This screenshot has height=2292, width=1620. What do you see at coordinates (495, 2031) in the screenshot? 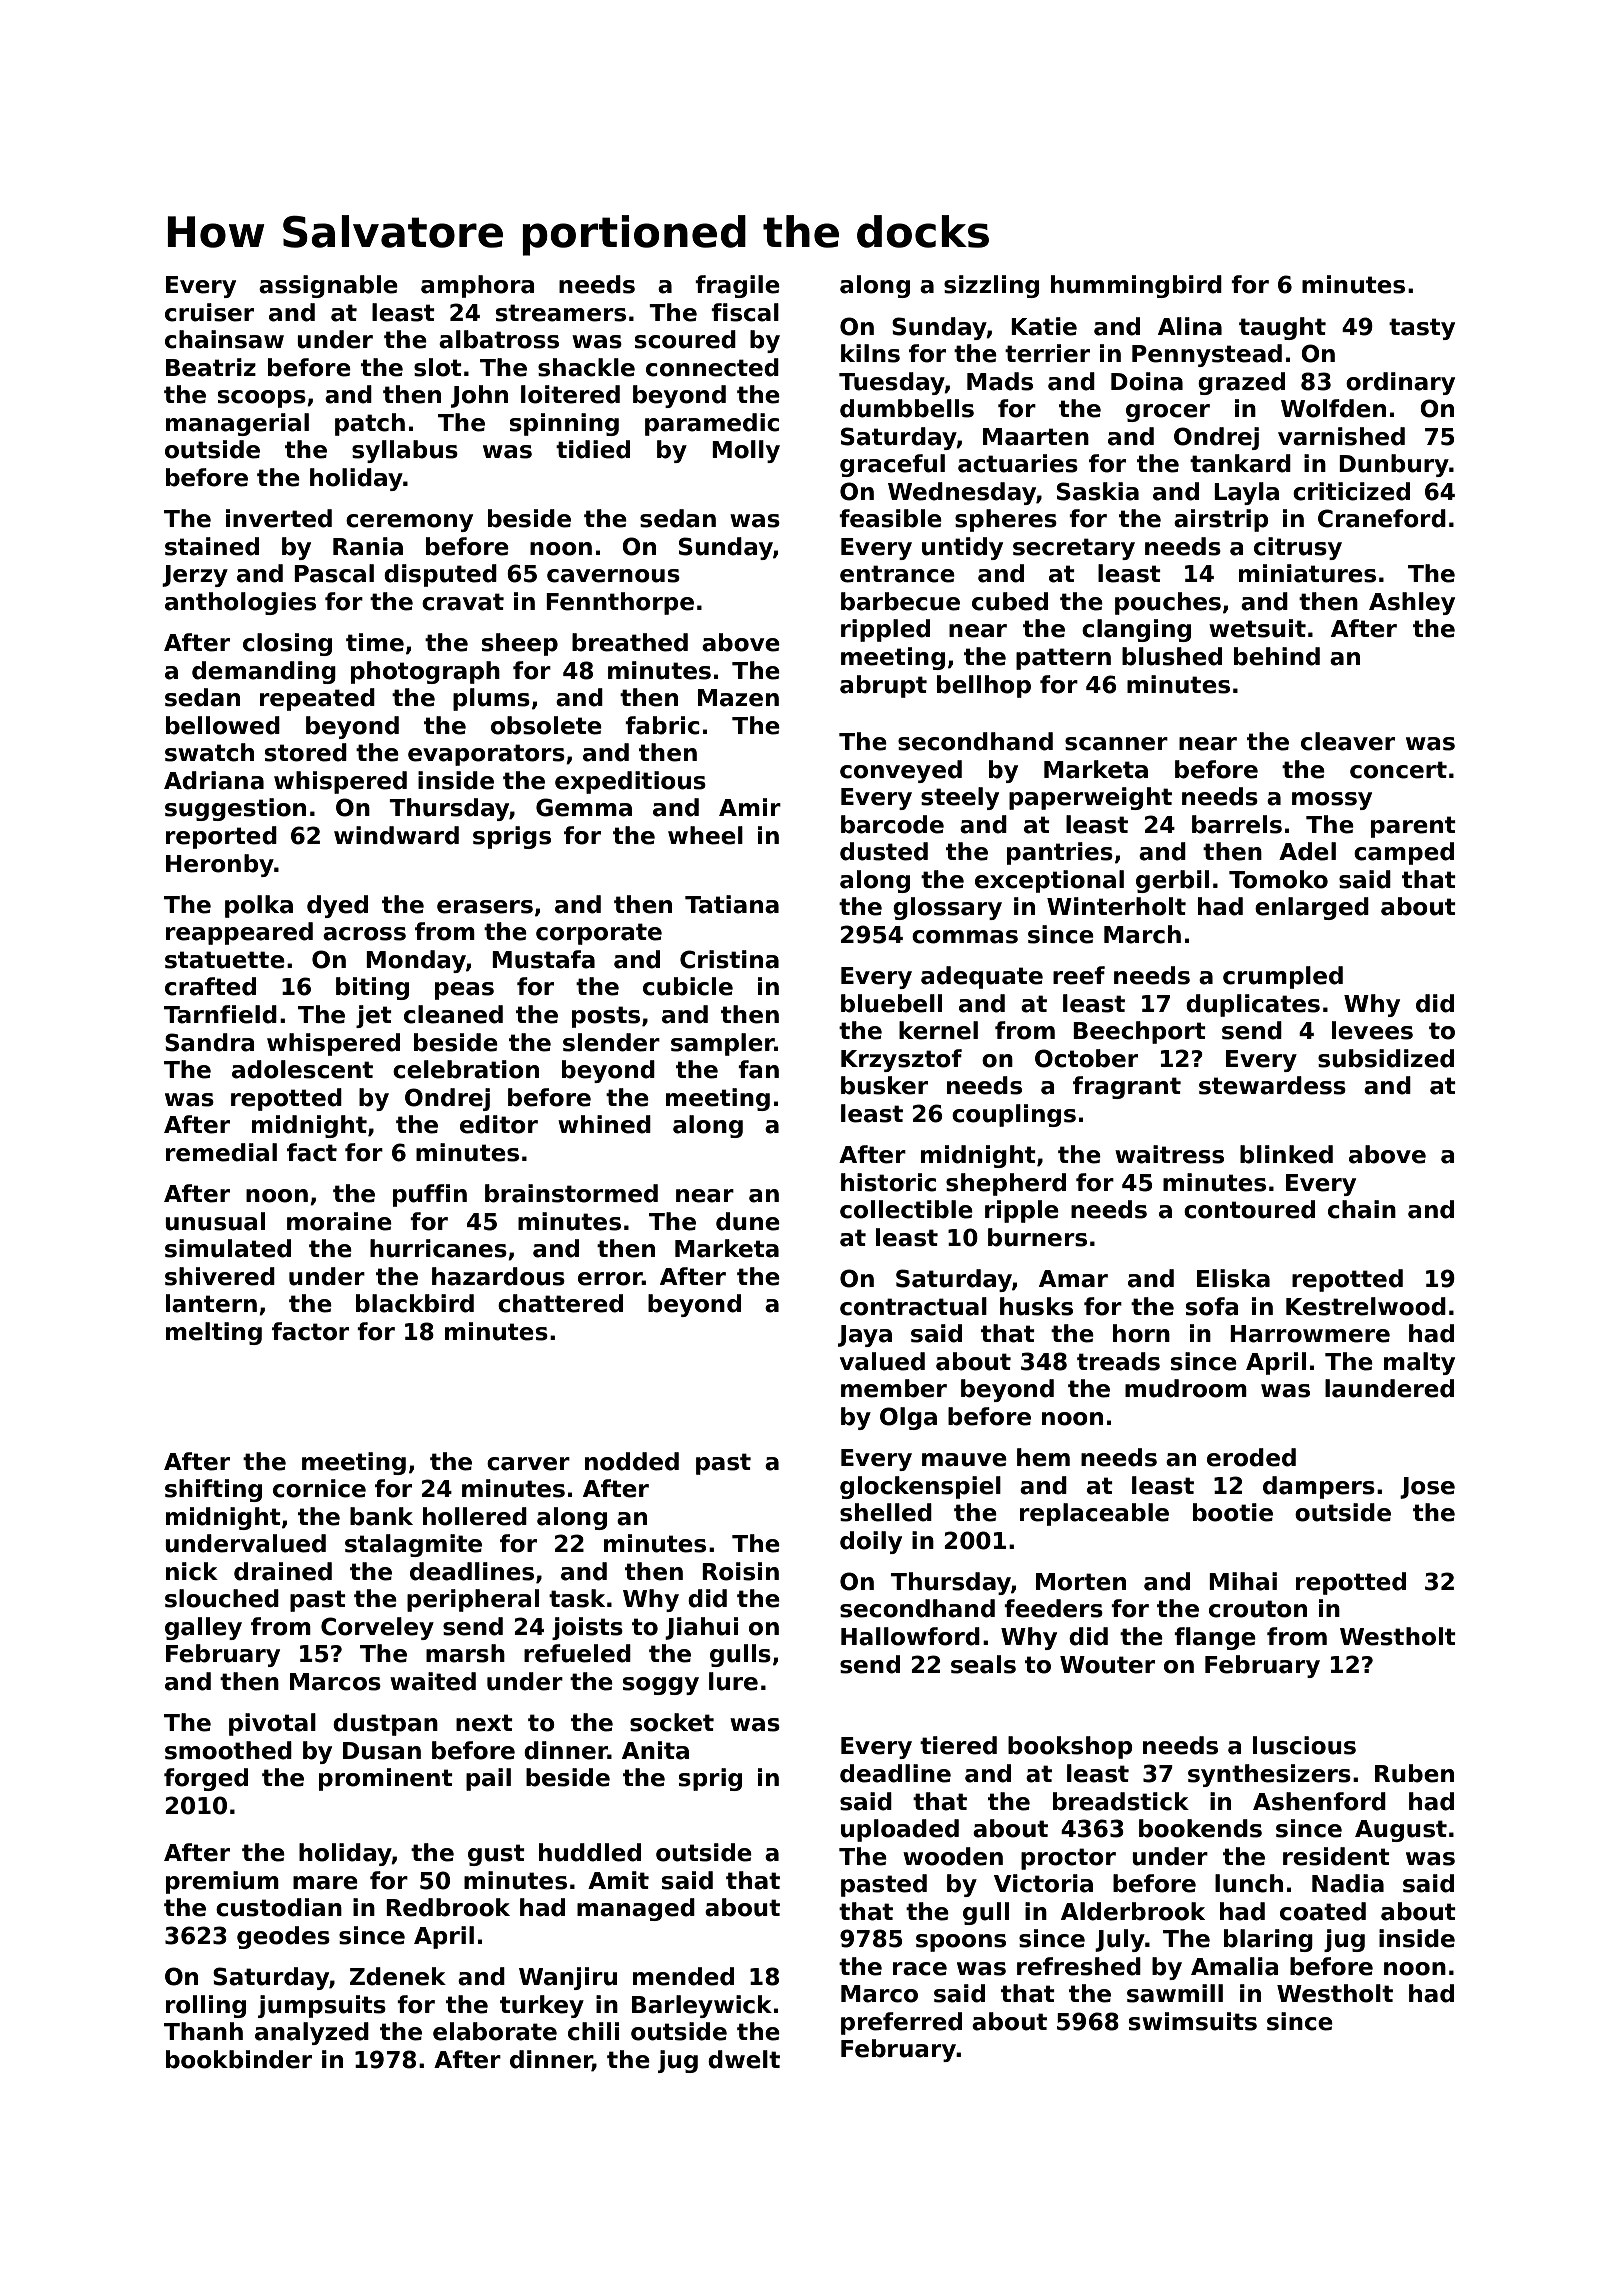
I see `elaborate` at bounding box center [495, 2031].
